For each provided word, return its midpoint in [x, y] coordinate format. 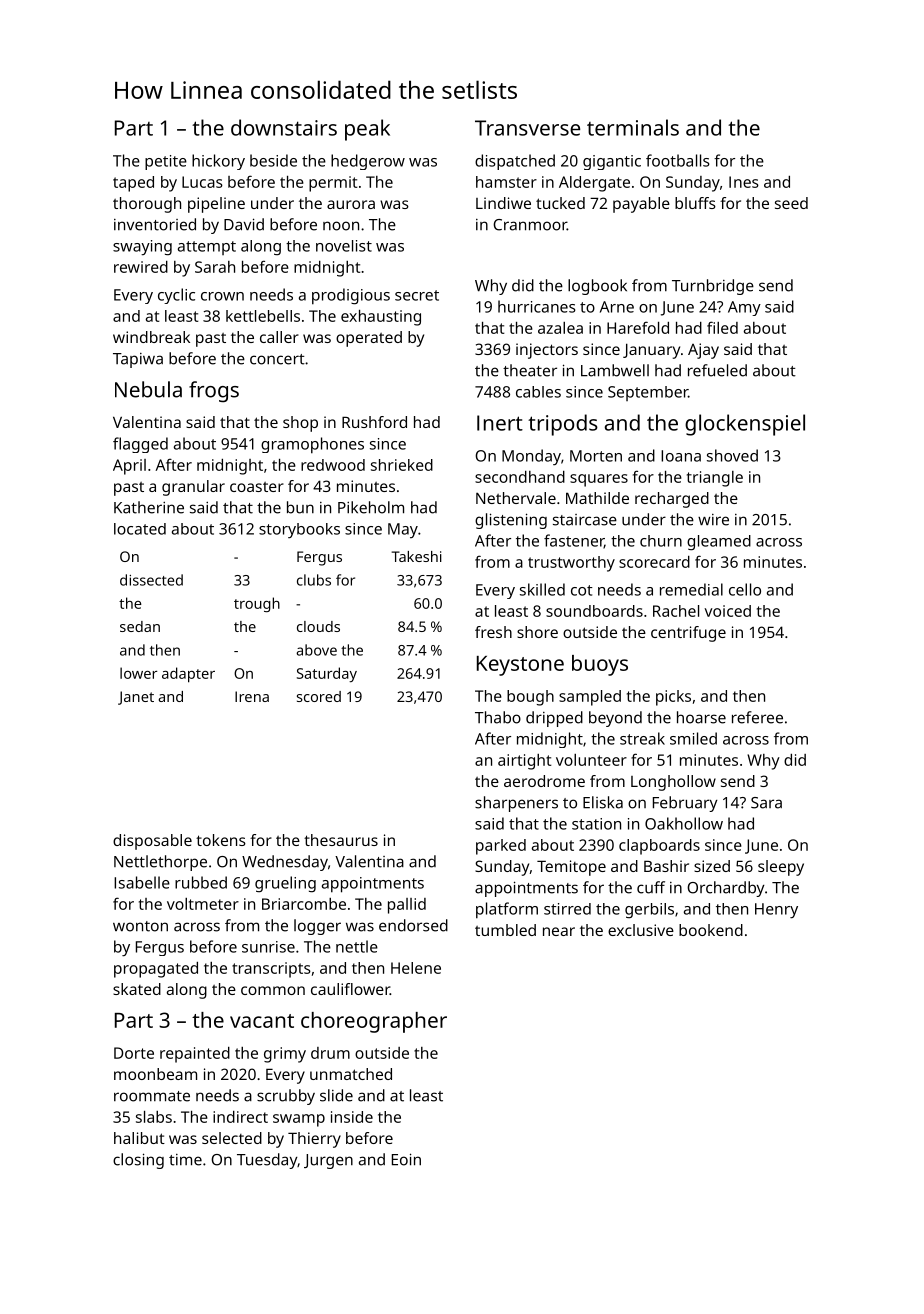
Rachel [676, 611]
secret [417, 295]
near [559, 931]
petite [166, 162]
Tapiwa [138, 360]
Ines [744, 182]
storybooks [299, 530]
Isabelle [142, 882]
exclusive [641, 930]
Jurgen [328, 1161]
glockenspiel [745, 425]
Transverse [527, 128]
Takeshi [417, 556]
